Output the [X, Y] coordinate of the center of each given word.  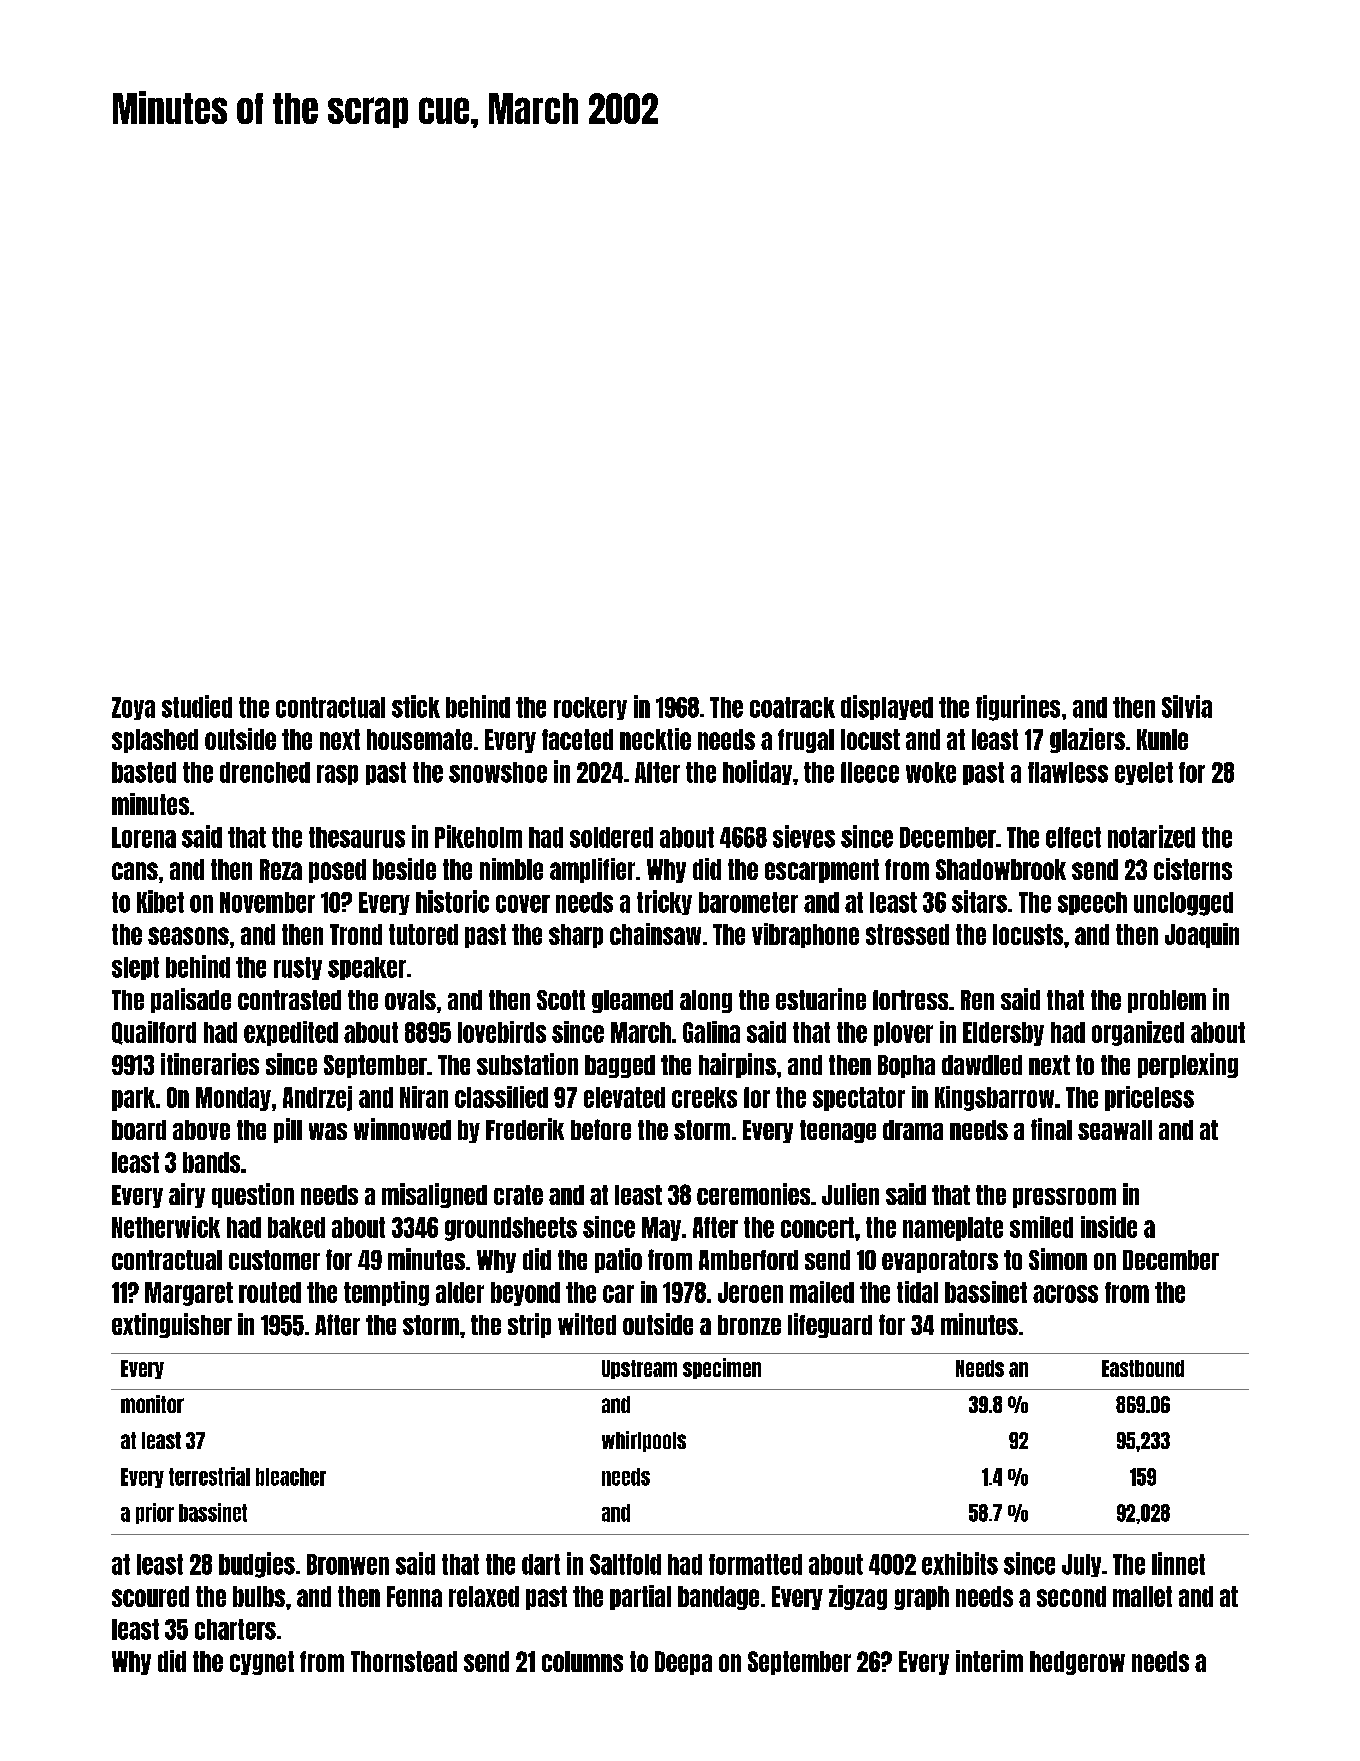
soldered [611, 837]
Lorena [144, 837]
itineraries [210, 1064]
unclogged [1183, 904]
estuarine [821, 999]
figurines [1018, 708]
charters [235, 1629]
